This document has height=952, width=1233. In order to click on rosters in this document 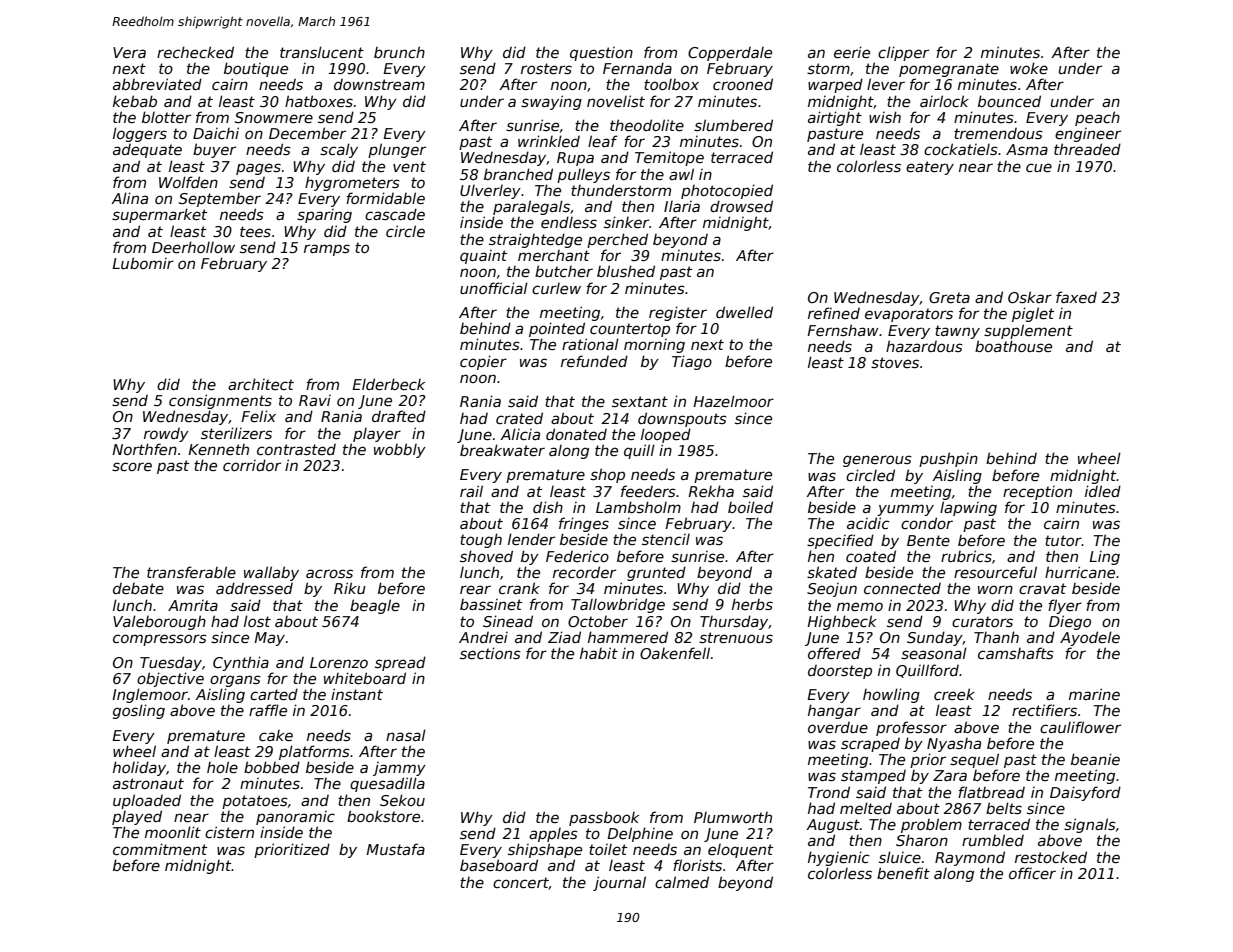, I will do `click(546, 68)`.
